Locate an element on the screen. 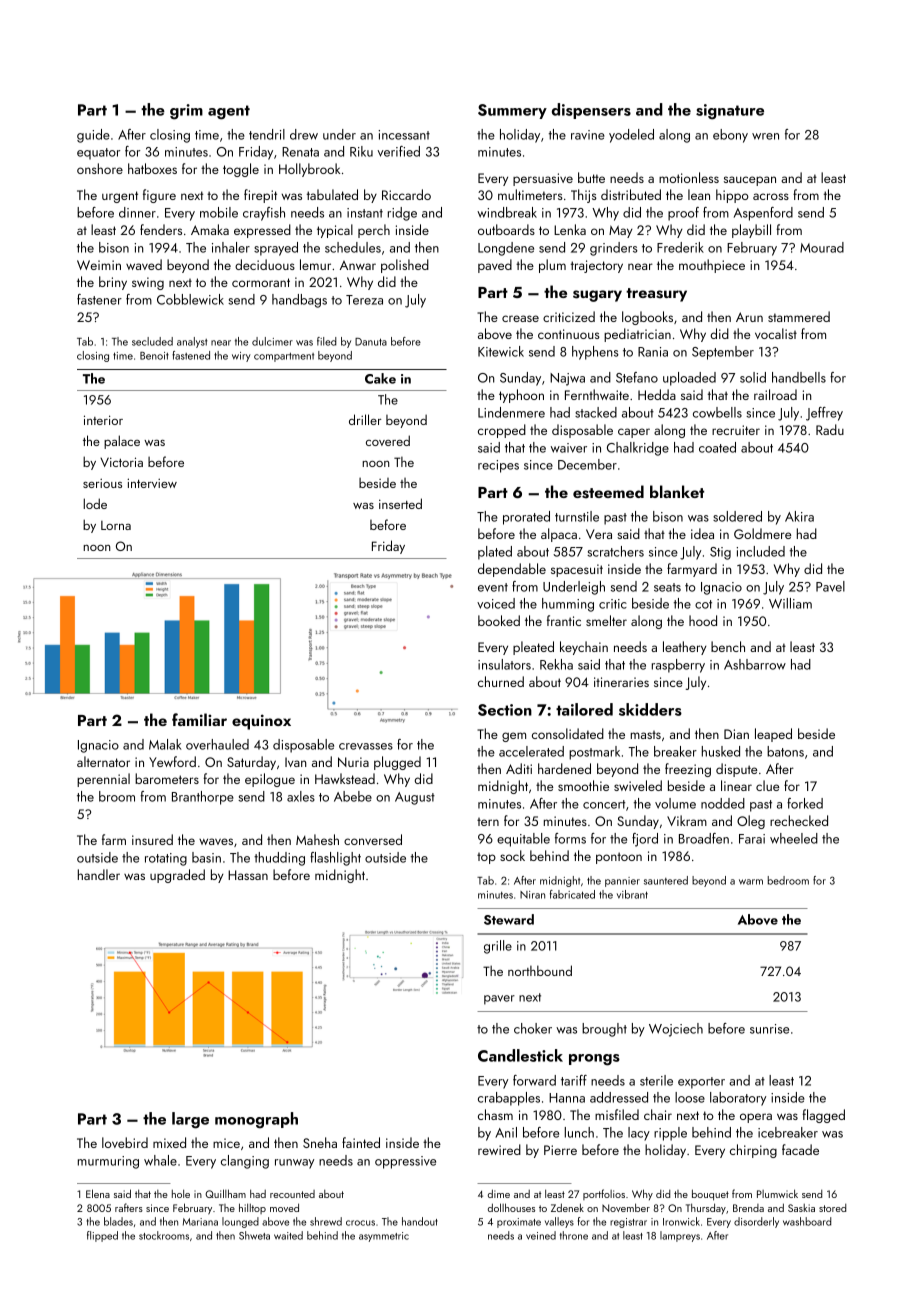 The width and height of the screenshot is (924, 1308). signature is located at coordinates (730, 112).
